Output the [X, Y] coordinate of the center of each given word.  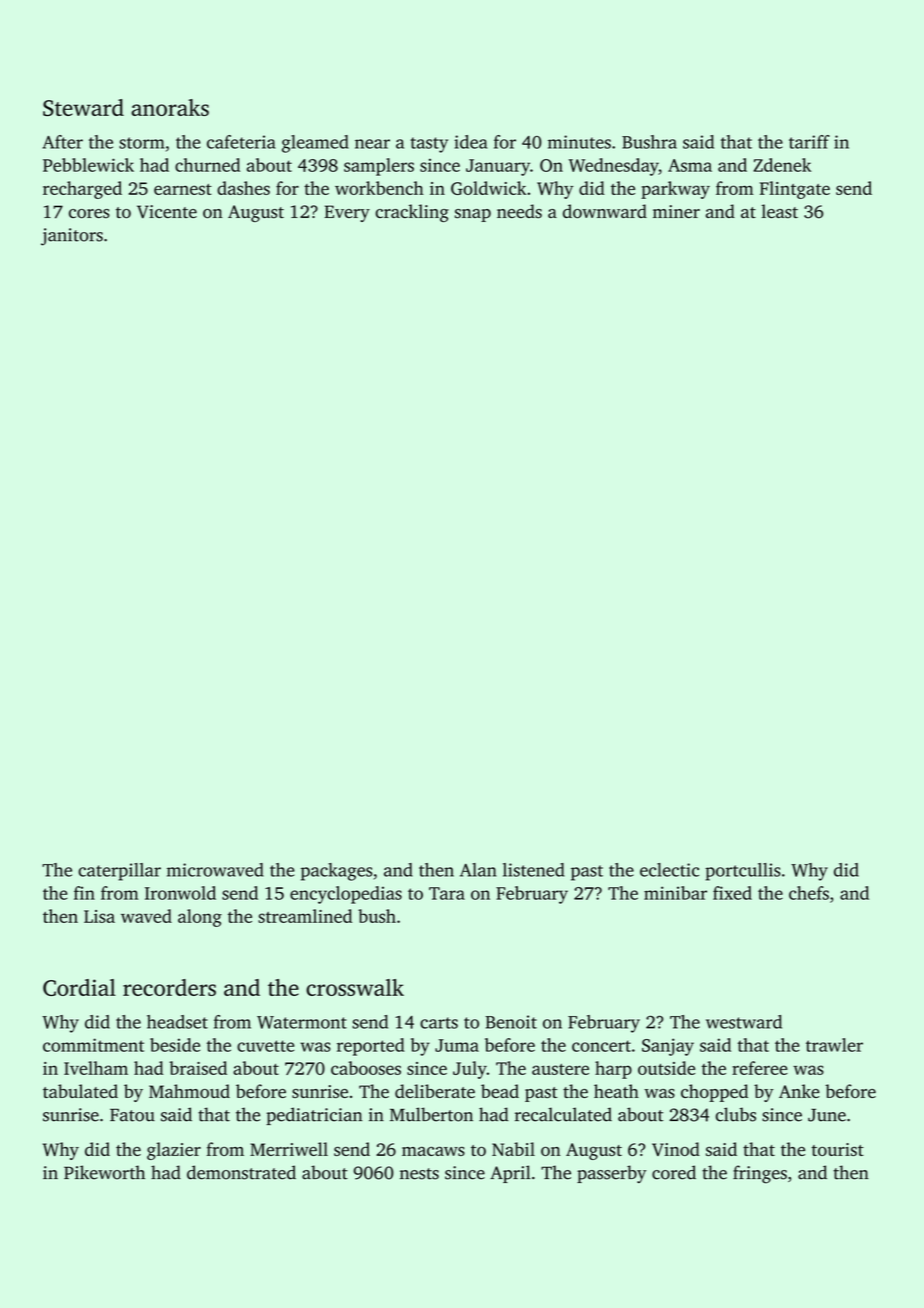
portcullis [743, 872]
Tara [447, 893]
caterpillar [119, 872]
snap [473, 215]
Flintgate [795, 190]
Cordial [79, 987]
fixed [732, 893]
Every [347, 213]
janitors [72, 237]
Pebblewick [88, 165]
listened [534, 870]
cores [89, 214]
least [779, 211]
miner [676, 211]
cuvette [265, 1046]
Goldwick [488, 188]
